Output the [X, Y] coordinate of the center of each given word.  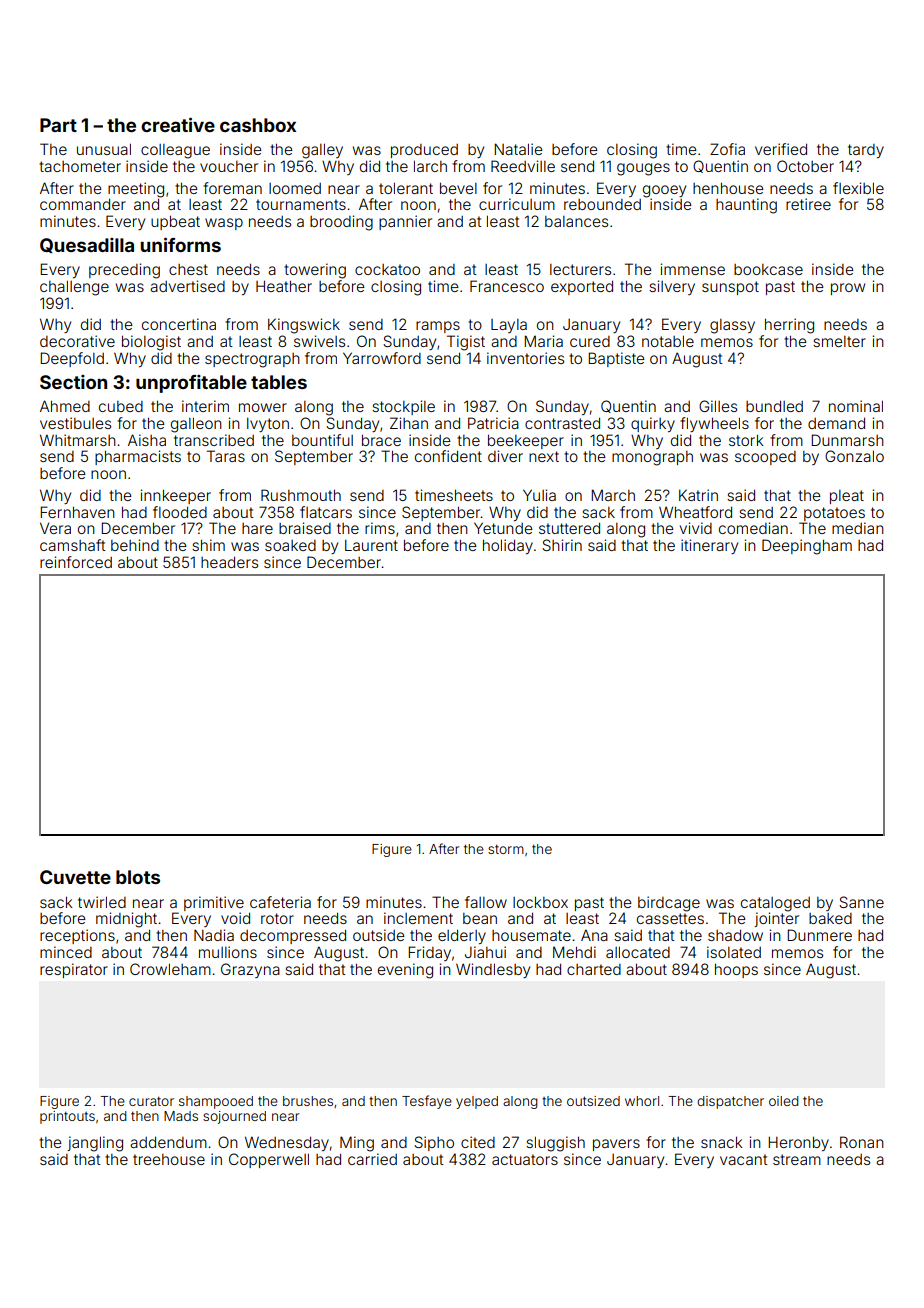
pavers [616, 1145]
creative [178, 124]
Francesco [507, 286]
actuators [525, 1159]
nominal [856, 406]
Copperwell [269, 1160]
